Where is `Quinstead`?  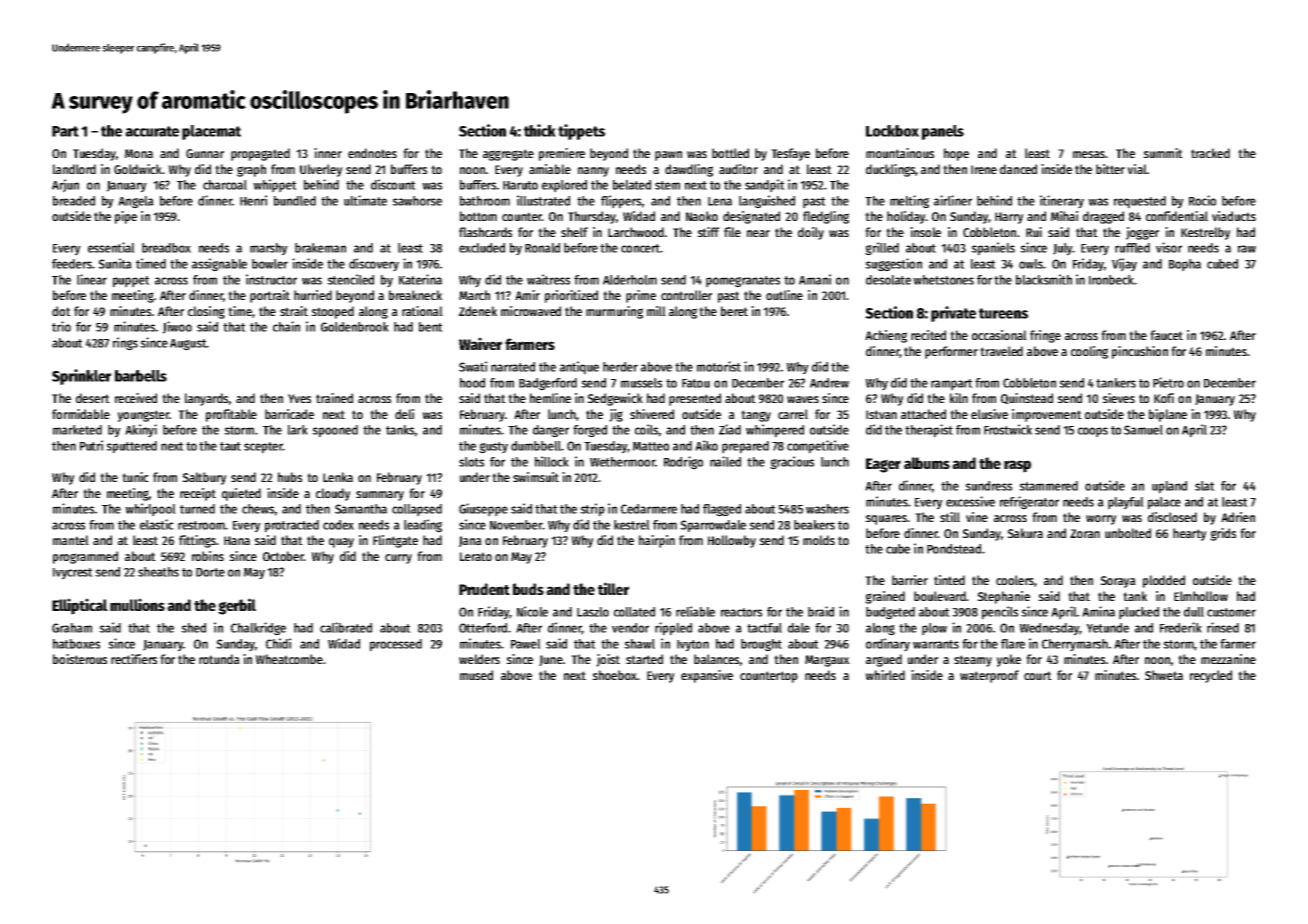 Quinstead is located at coordinates (1027, 399).
